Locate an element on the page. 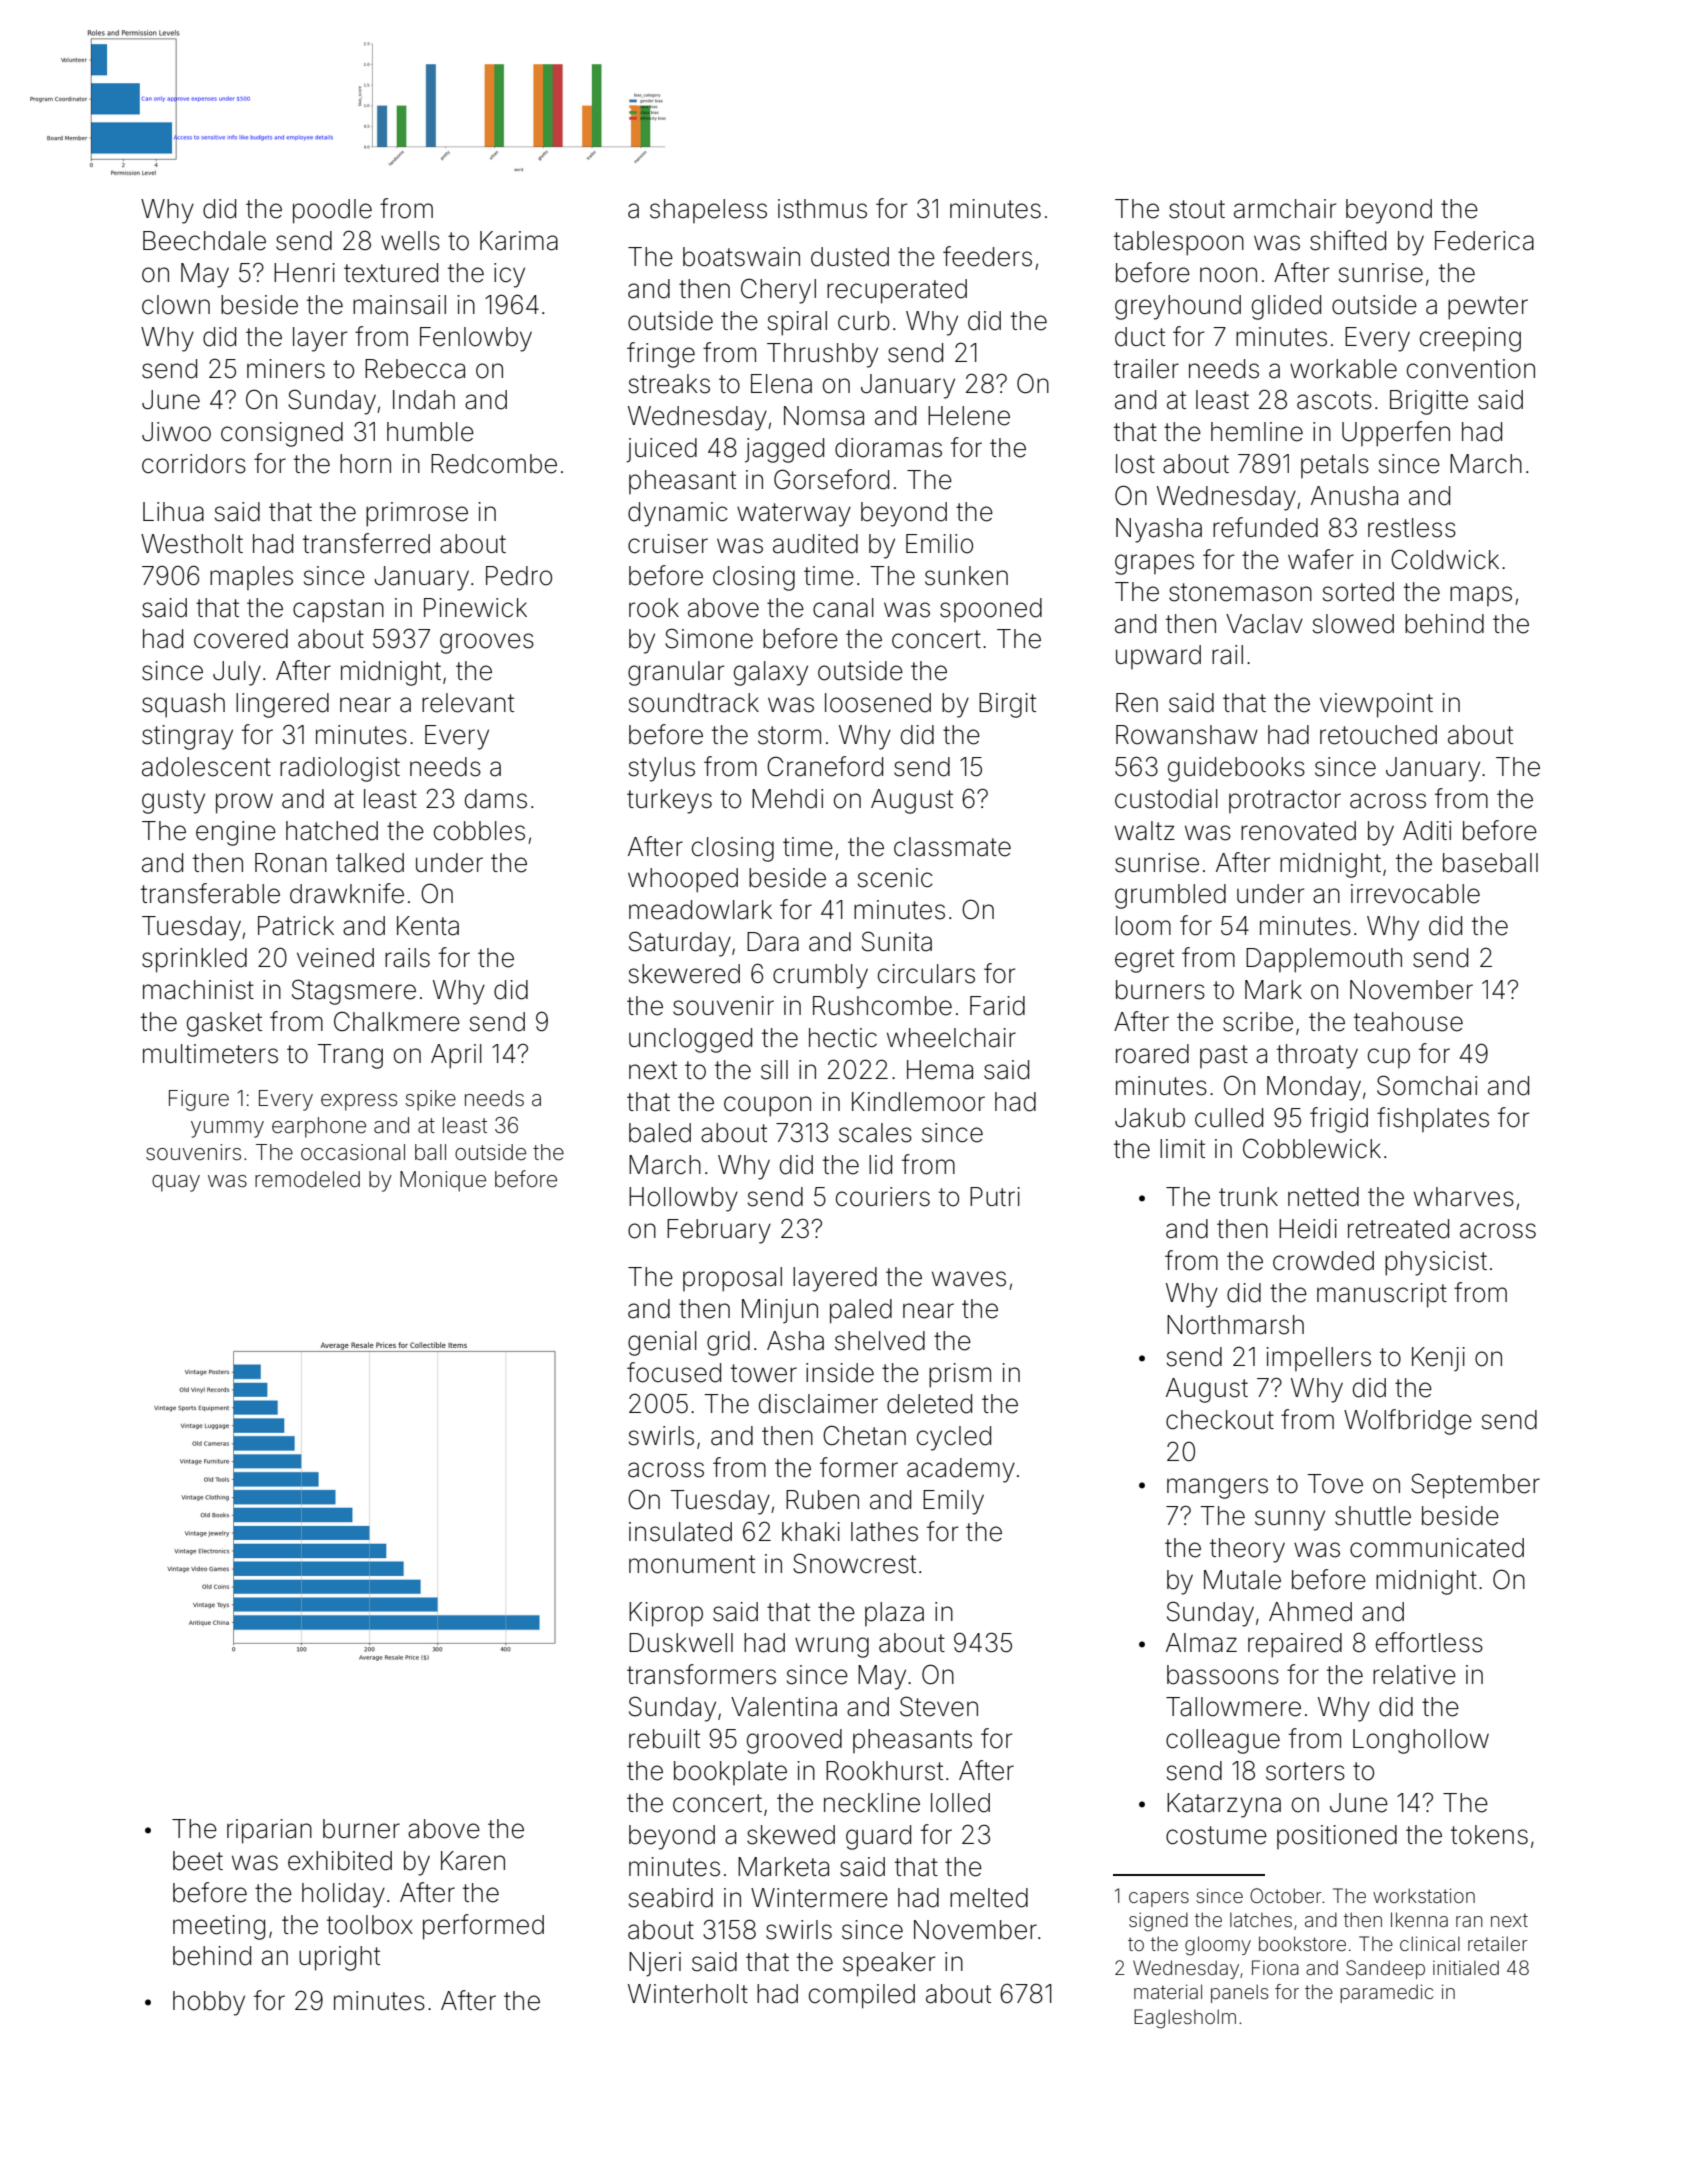 This image has height=2178, width=1683. Helene is located at coordinates (969, 416).
